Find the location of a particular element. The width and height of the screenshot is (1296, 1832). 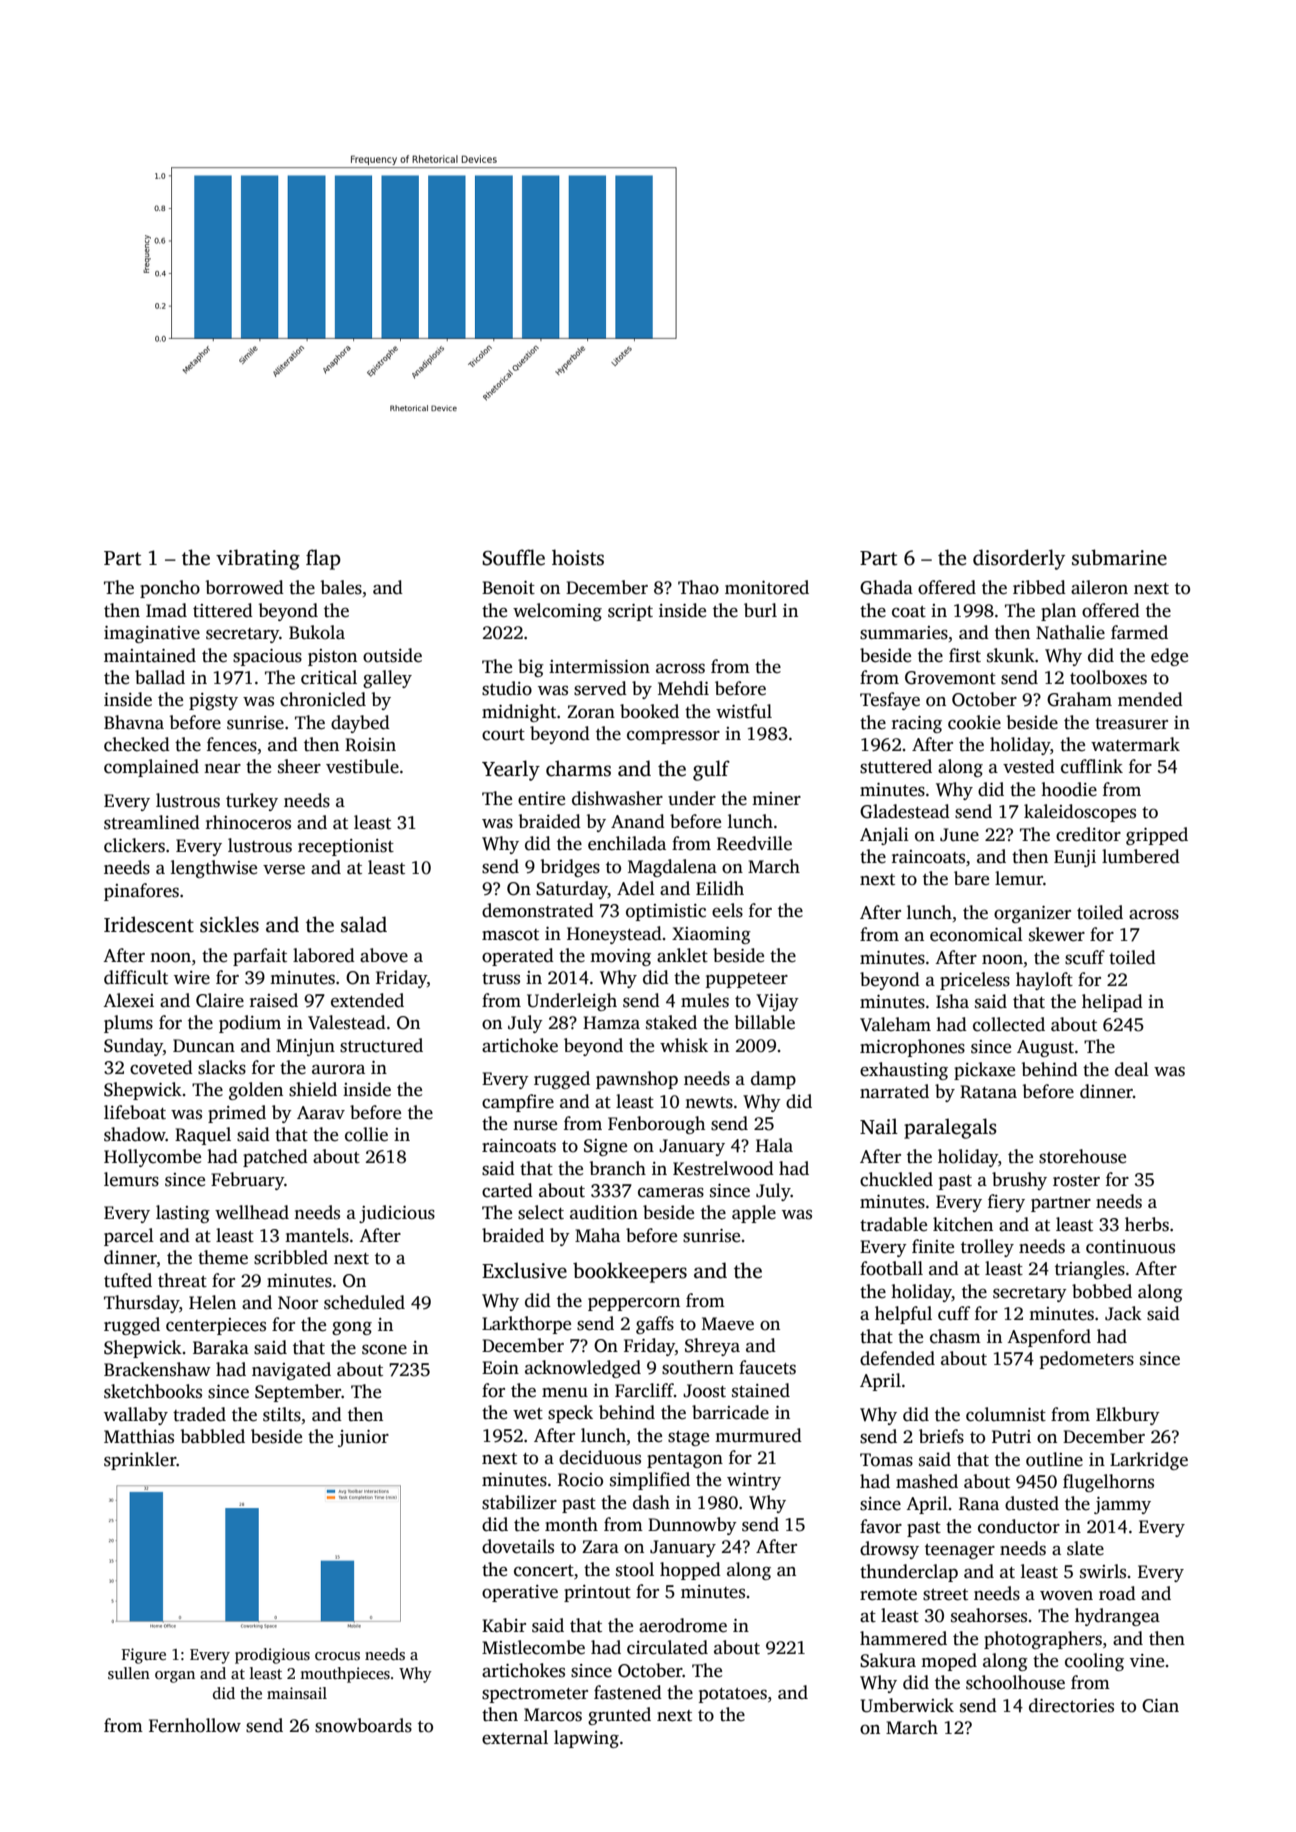

Mehdi is located at coordinates (683, 688).
